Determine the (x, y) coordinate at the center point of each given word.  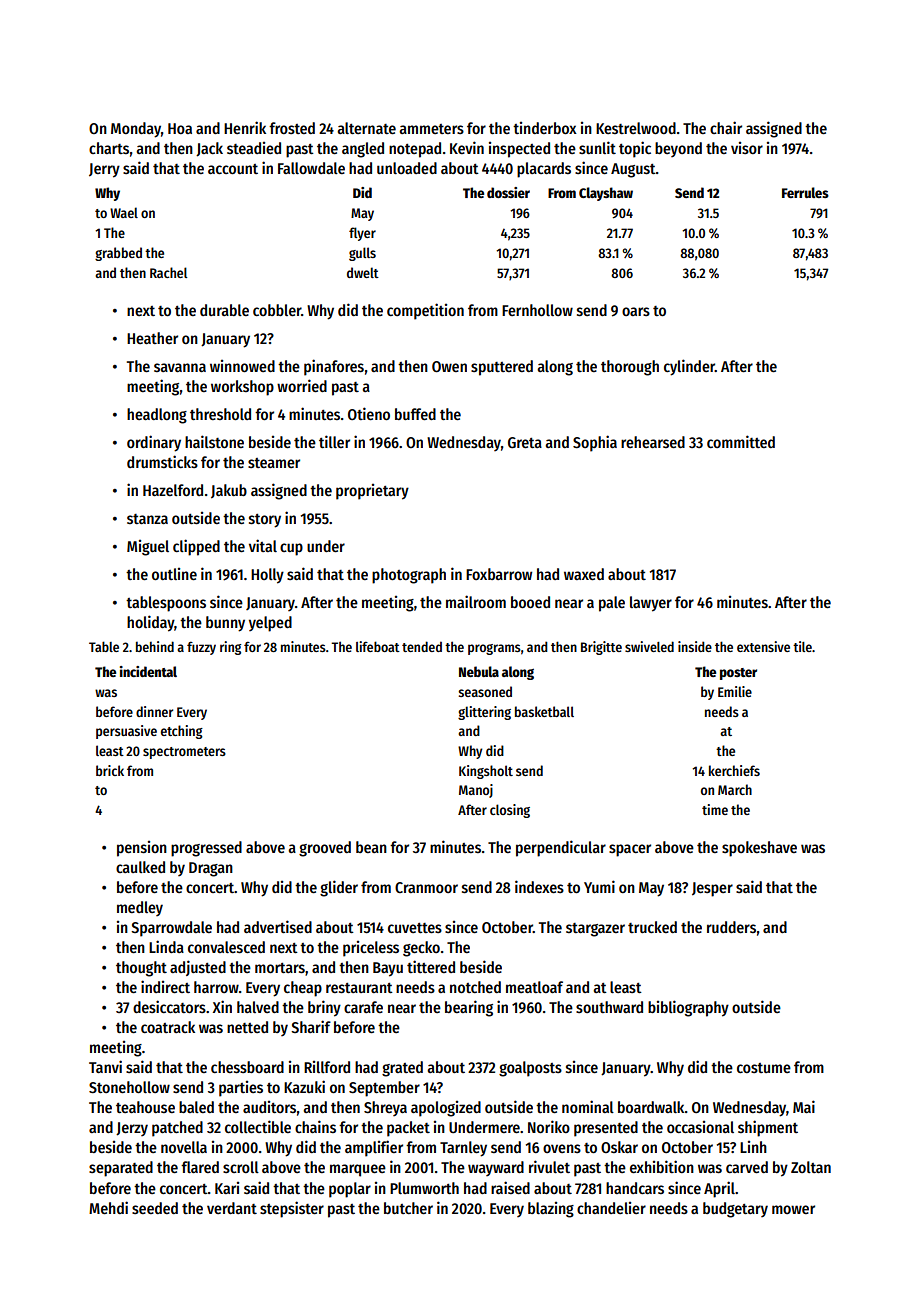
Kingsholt (486, 772)
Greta (525, 443)
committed (741, 441)
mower (793, 1209)
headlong (157, 416)
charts (109, 148)
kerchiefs (734, 770)
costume (764, 1068)
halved (258, 1007)
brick (110, 770)
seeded (155, 1208)
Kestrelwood (636, 128)
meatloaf (534, 987)
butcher (408, 1208)
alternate (366, 128)
